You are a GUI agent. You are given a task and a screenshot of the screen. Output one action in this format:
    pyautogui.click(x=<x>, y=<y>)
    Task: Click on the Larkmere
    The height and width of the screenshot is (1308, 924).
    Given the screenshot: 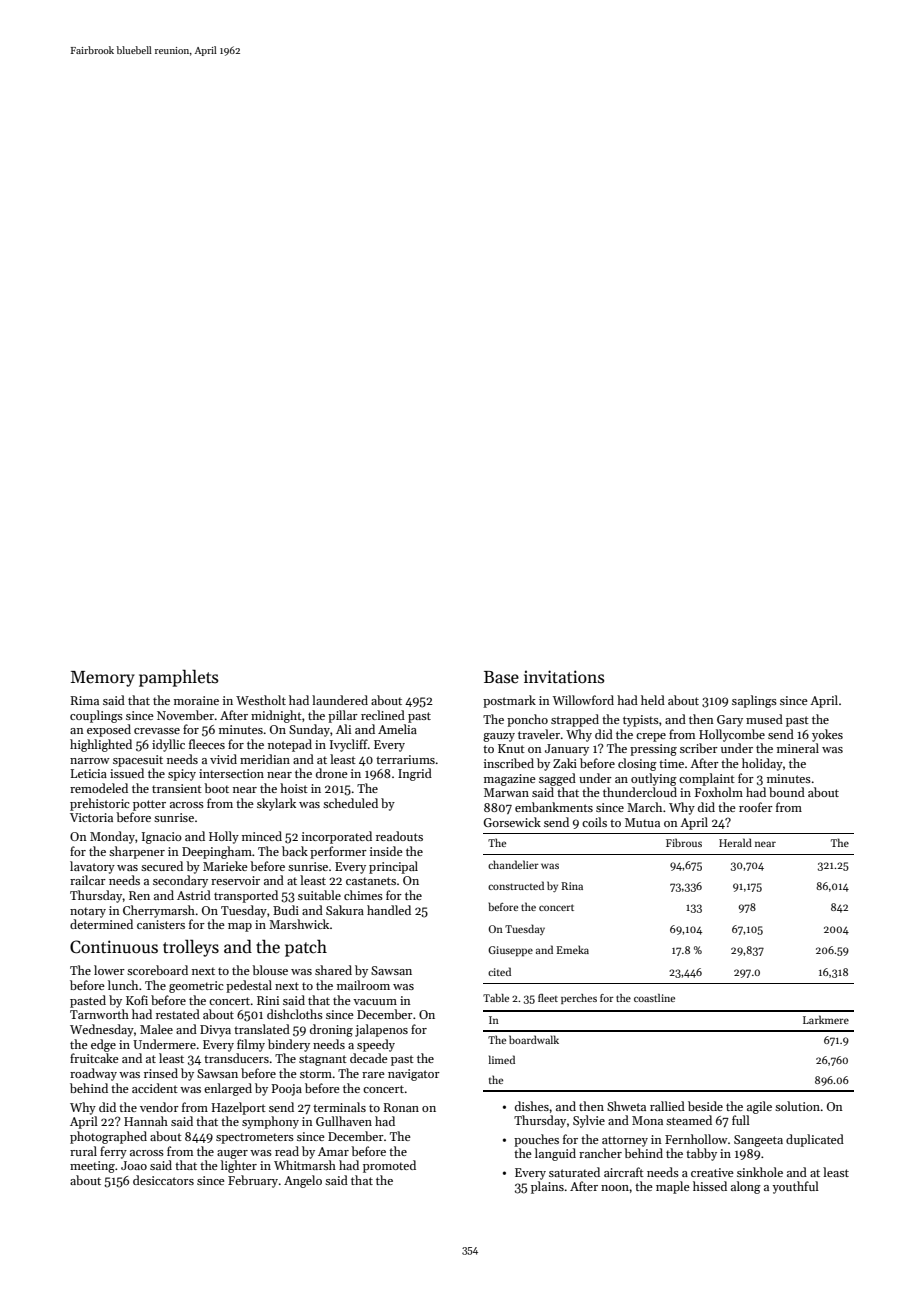 What is the action you would take?
    pyautogui.click(x=826, y=1019)
